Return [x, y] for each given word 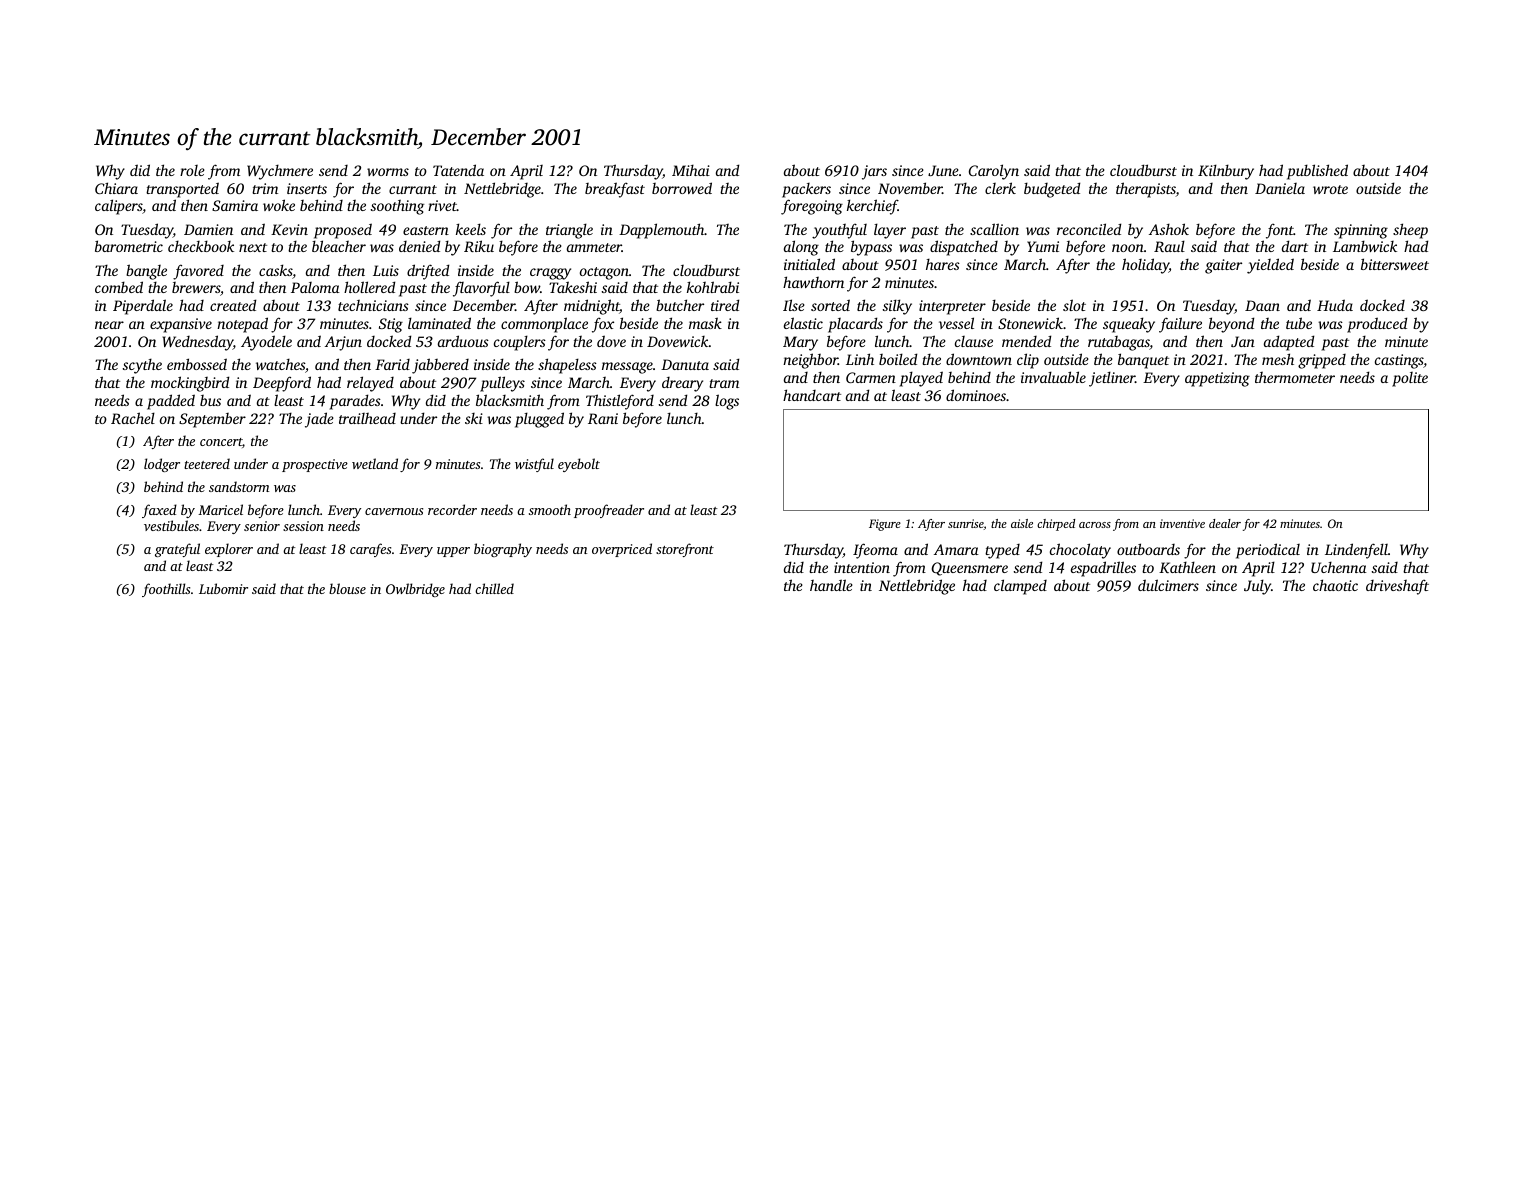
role [192, 170]
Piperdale [143, 307]
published [1317, 172]
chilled [494, 588]
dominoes [976, 395]
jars [874, 172]
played [921, 379]
